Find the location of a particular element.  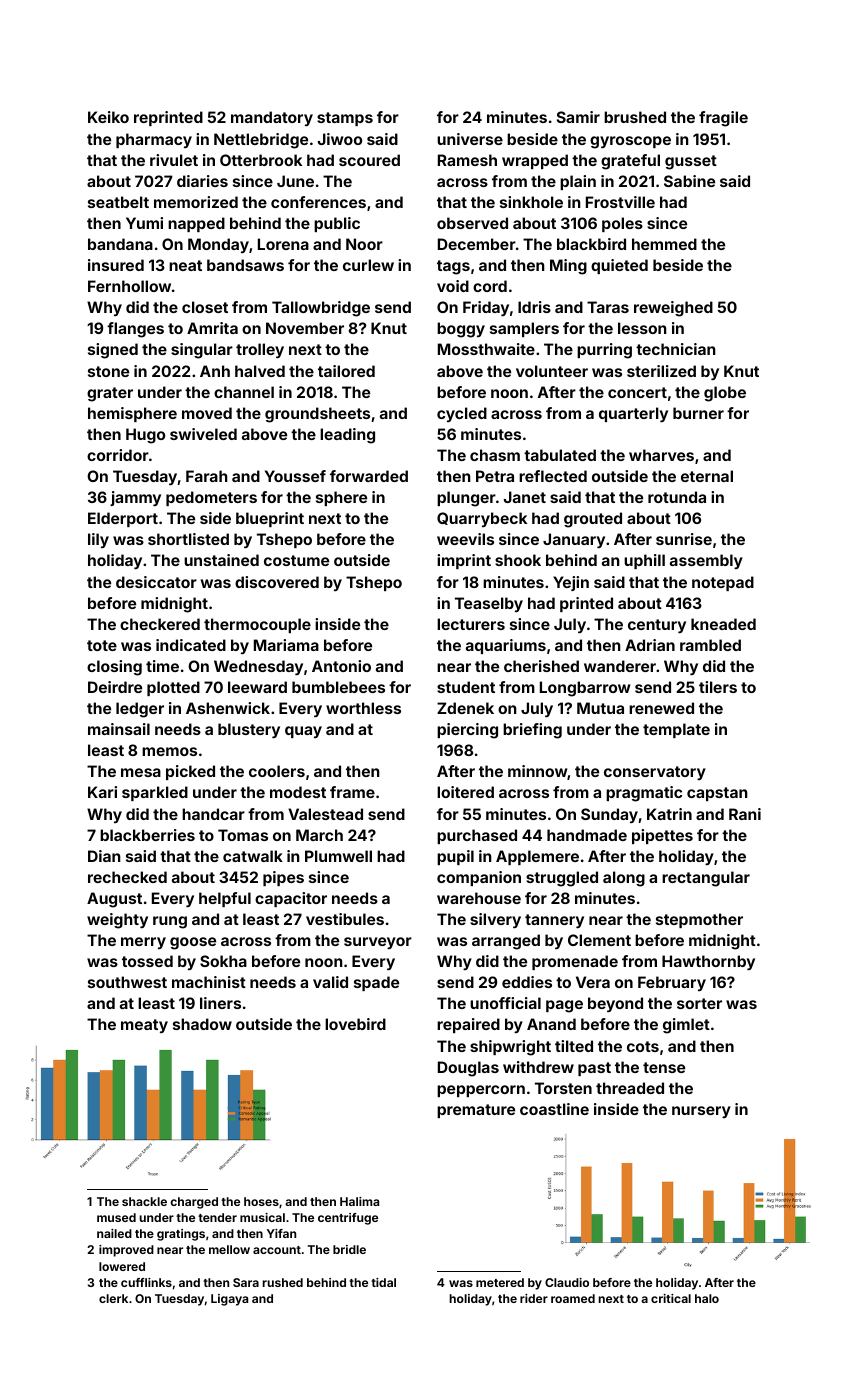

Keiko is located at coordinates (108, 117).
